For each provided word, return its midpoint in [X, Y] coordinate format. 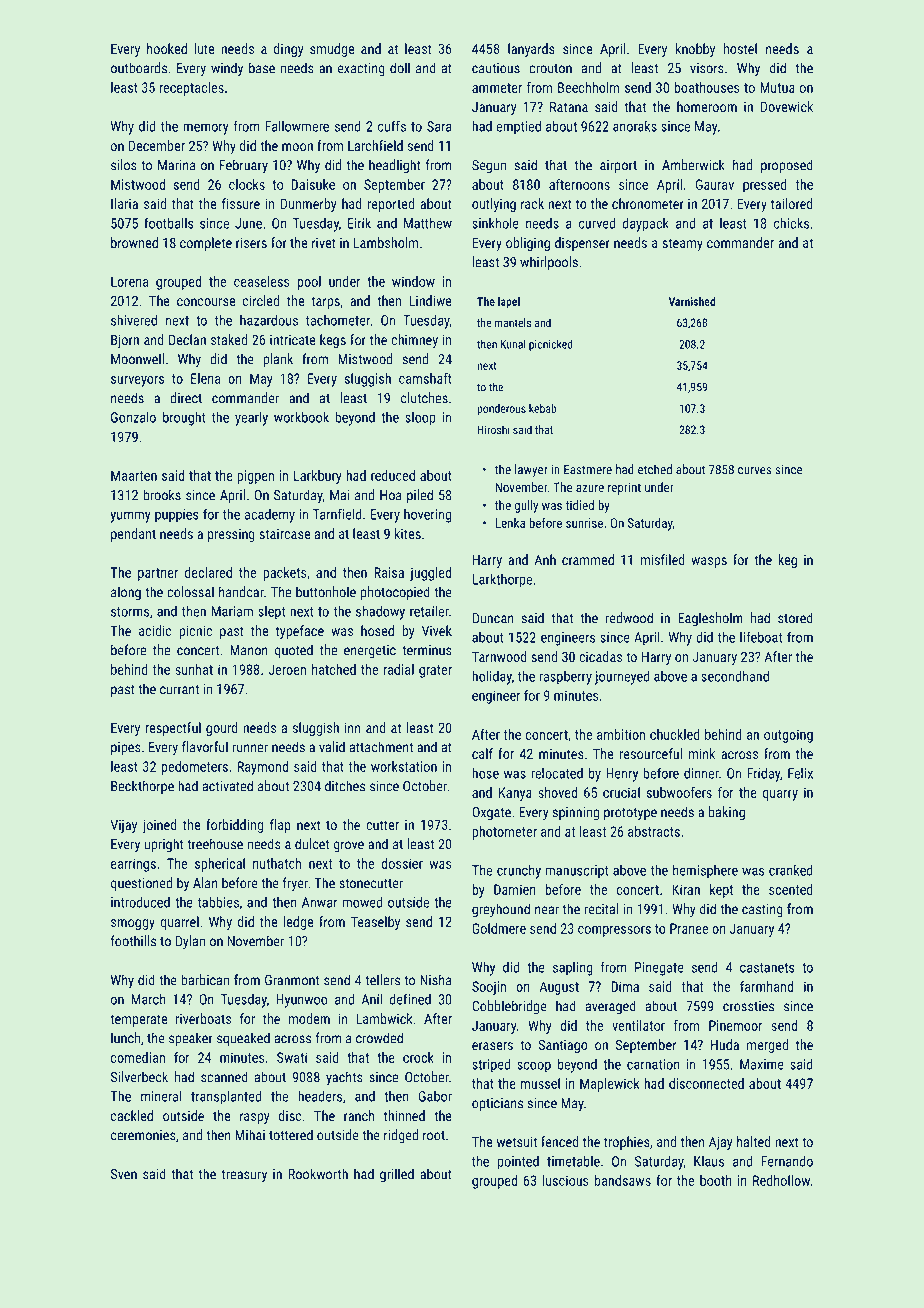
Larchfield [375, 145]
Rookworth [318, 1174]
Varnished [692, 301]
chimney [414, 341]
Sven [124, 1174]
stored [795, 618]
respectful [173, 729]
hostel [740, 48]
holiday [492, 677]
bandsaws [623, 1180]
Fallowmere [297, 126]
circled [261, 300]
